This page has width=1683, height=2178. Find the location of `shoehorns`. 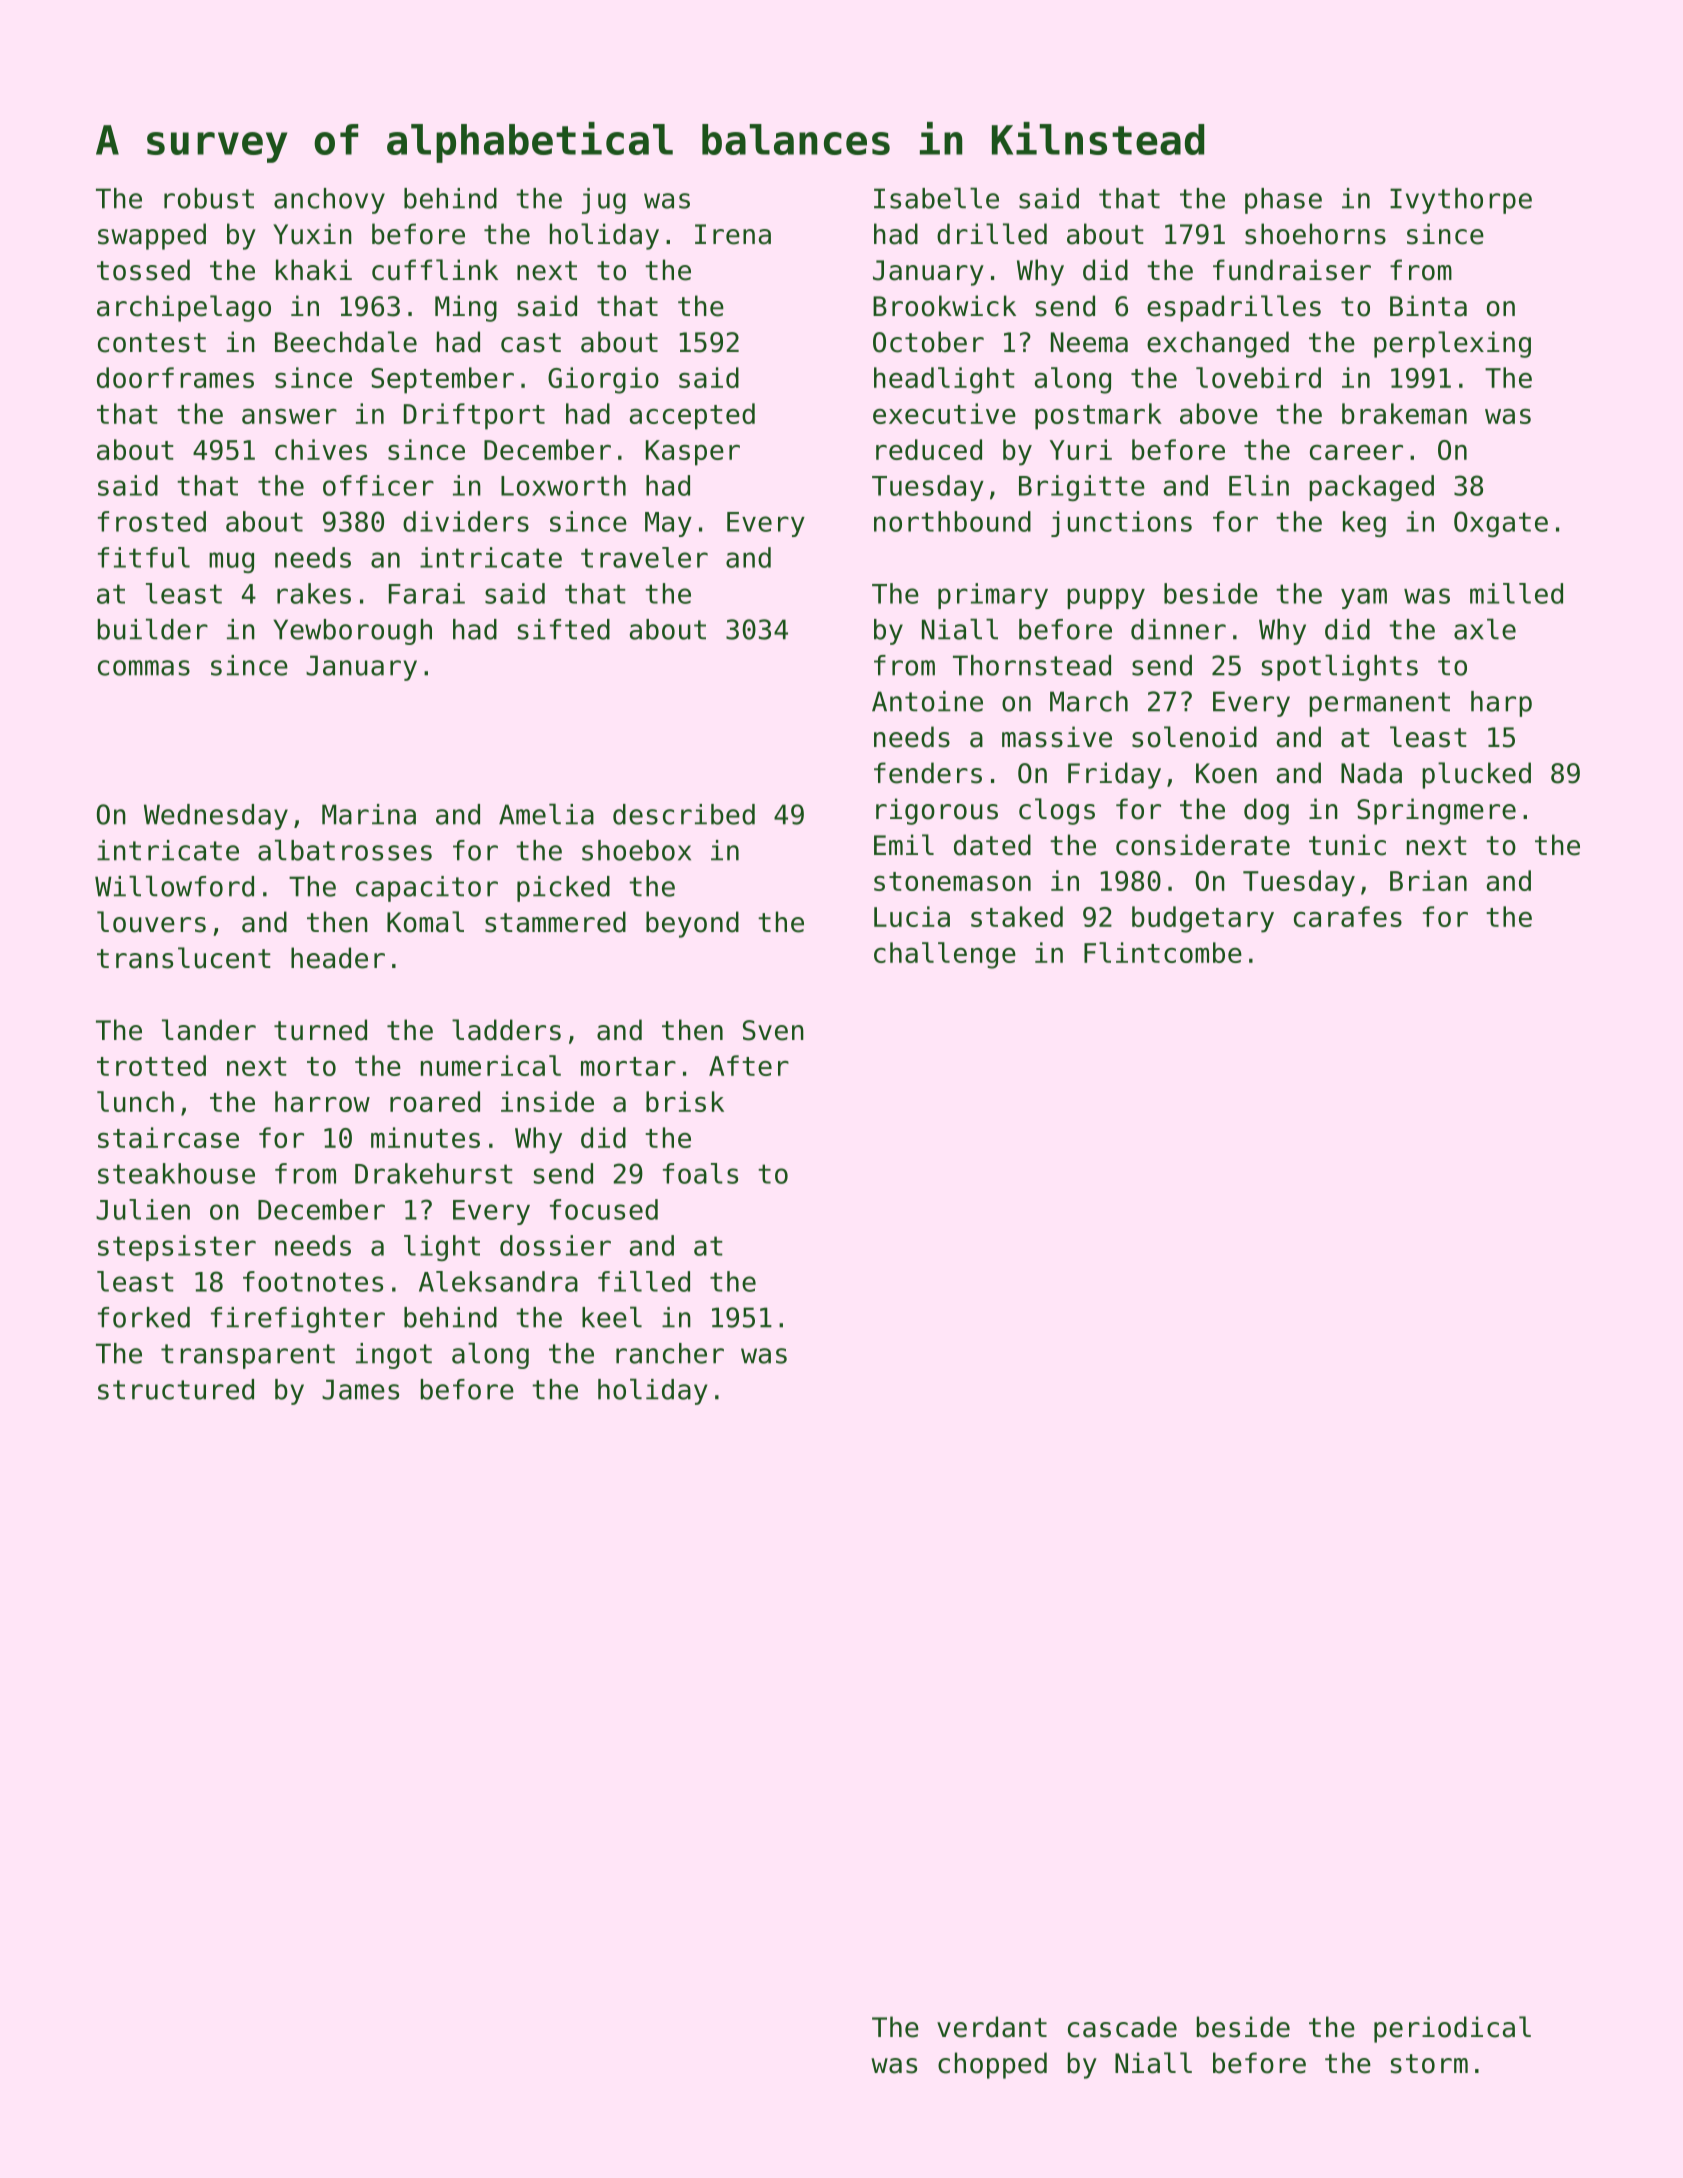

shoehorns is located at coordinates (1315, 234).
